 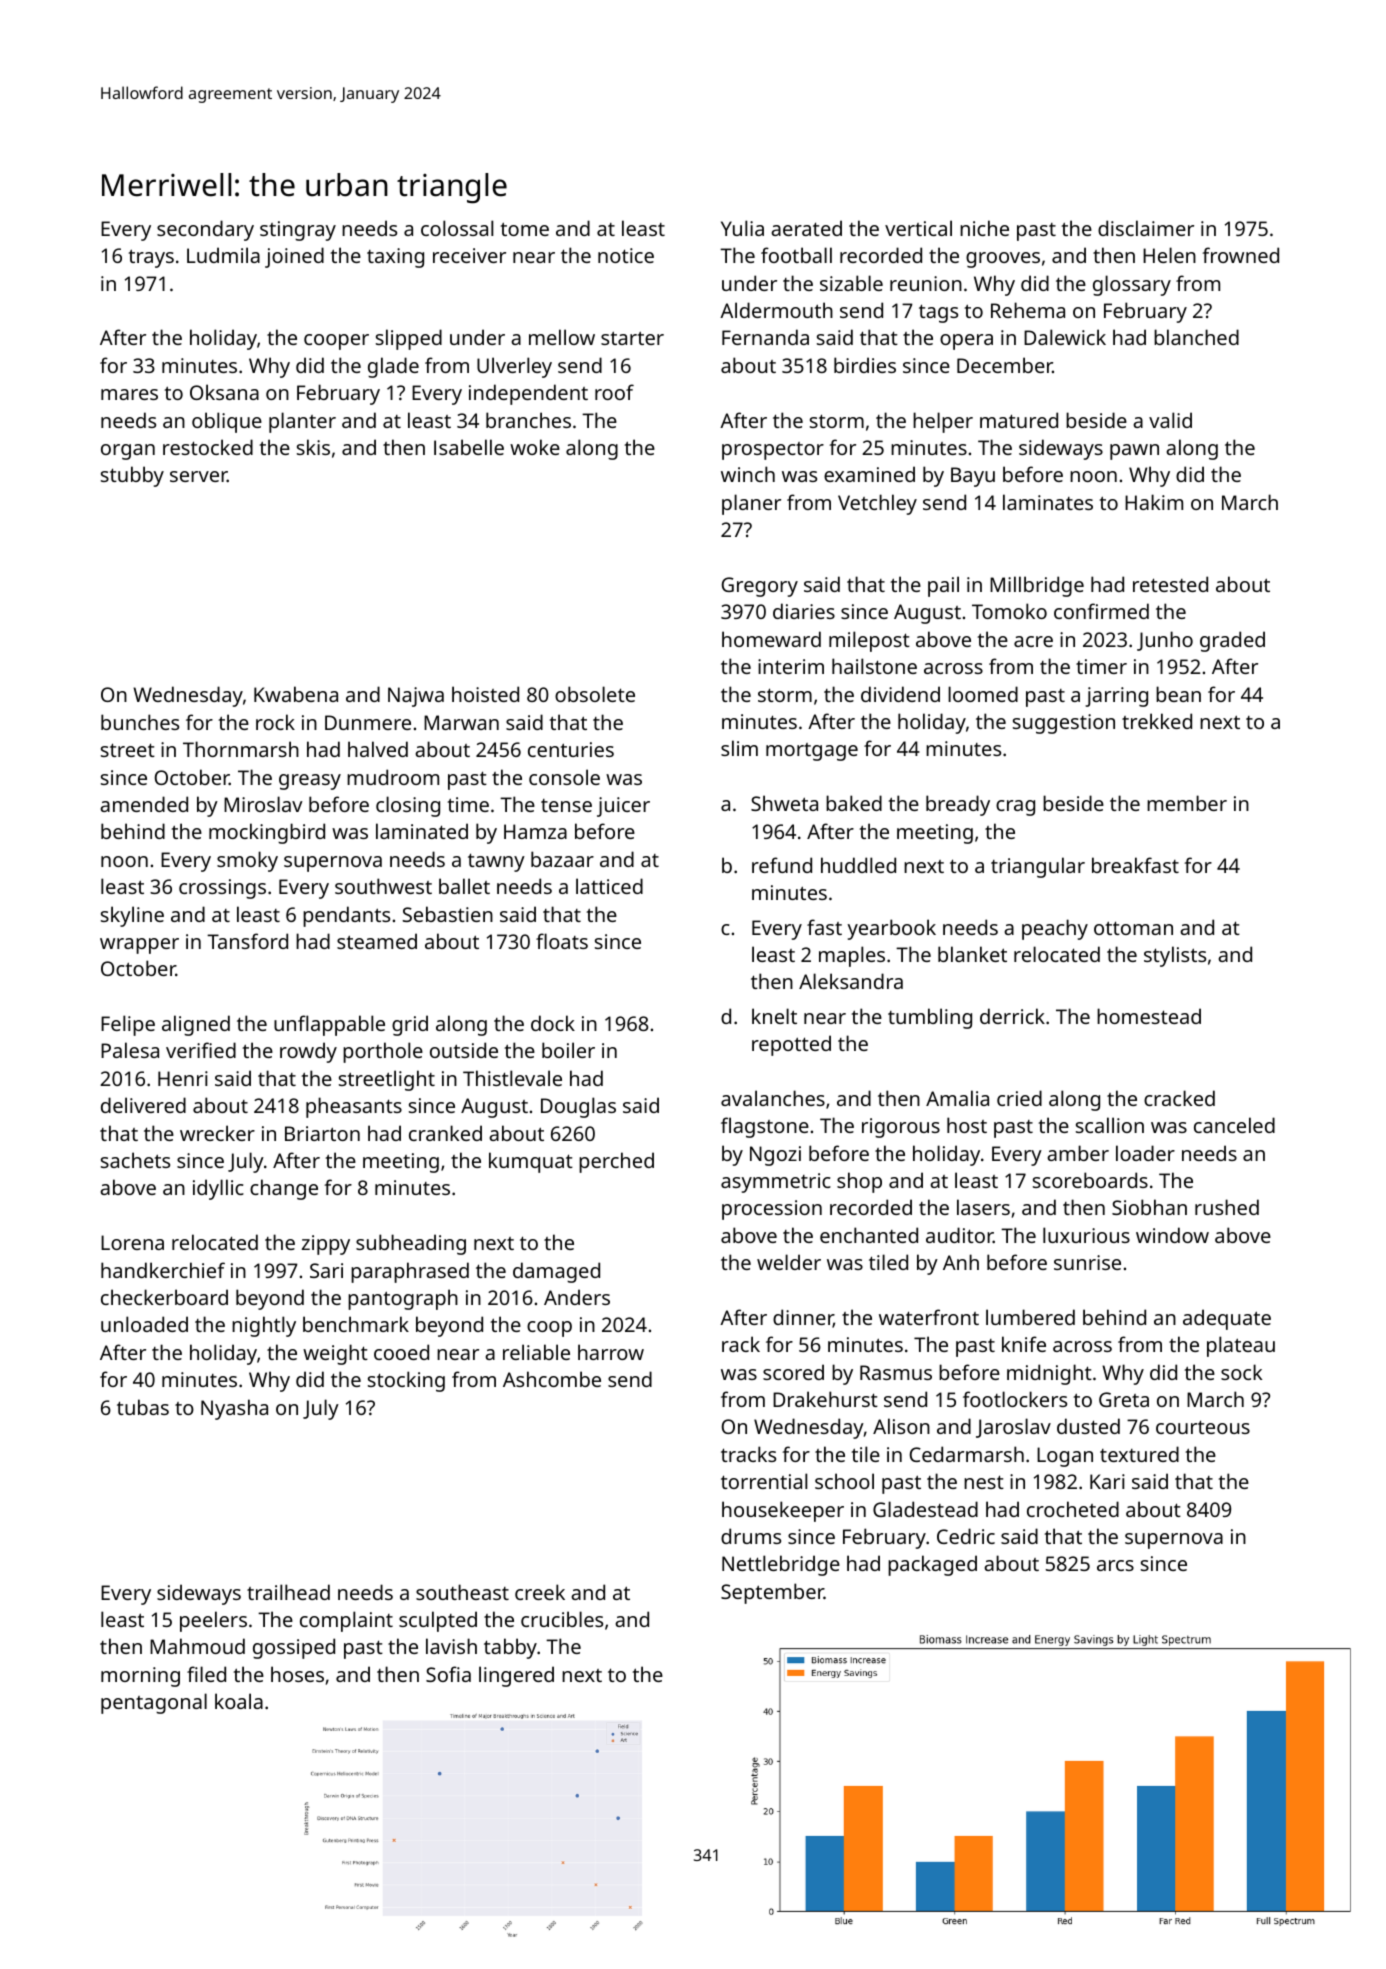 What do you see at coordinates (1024, 1344) in the image?
I see `knife` at bounding box center [1024, 1344].
